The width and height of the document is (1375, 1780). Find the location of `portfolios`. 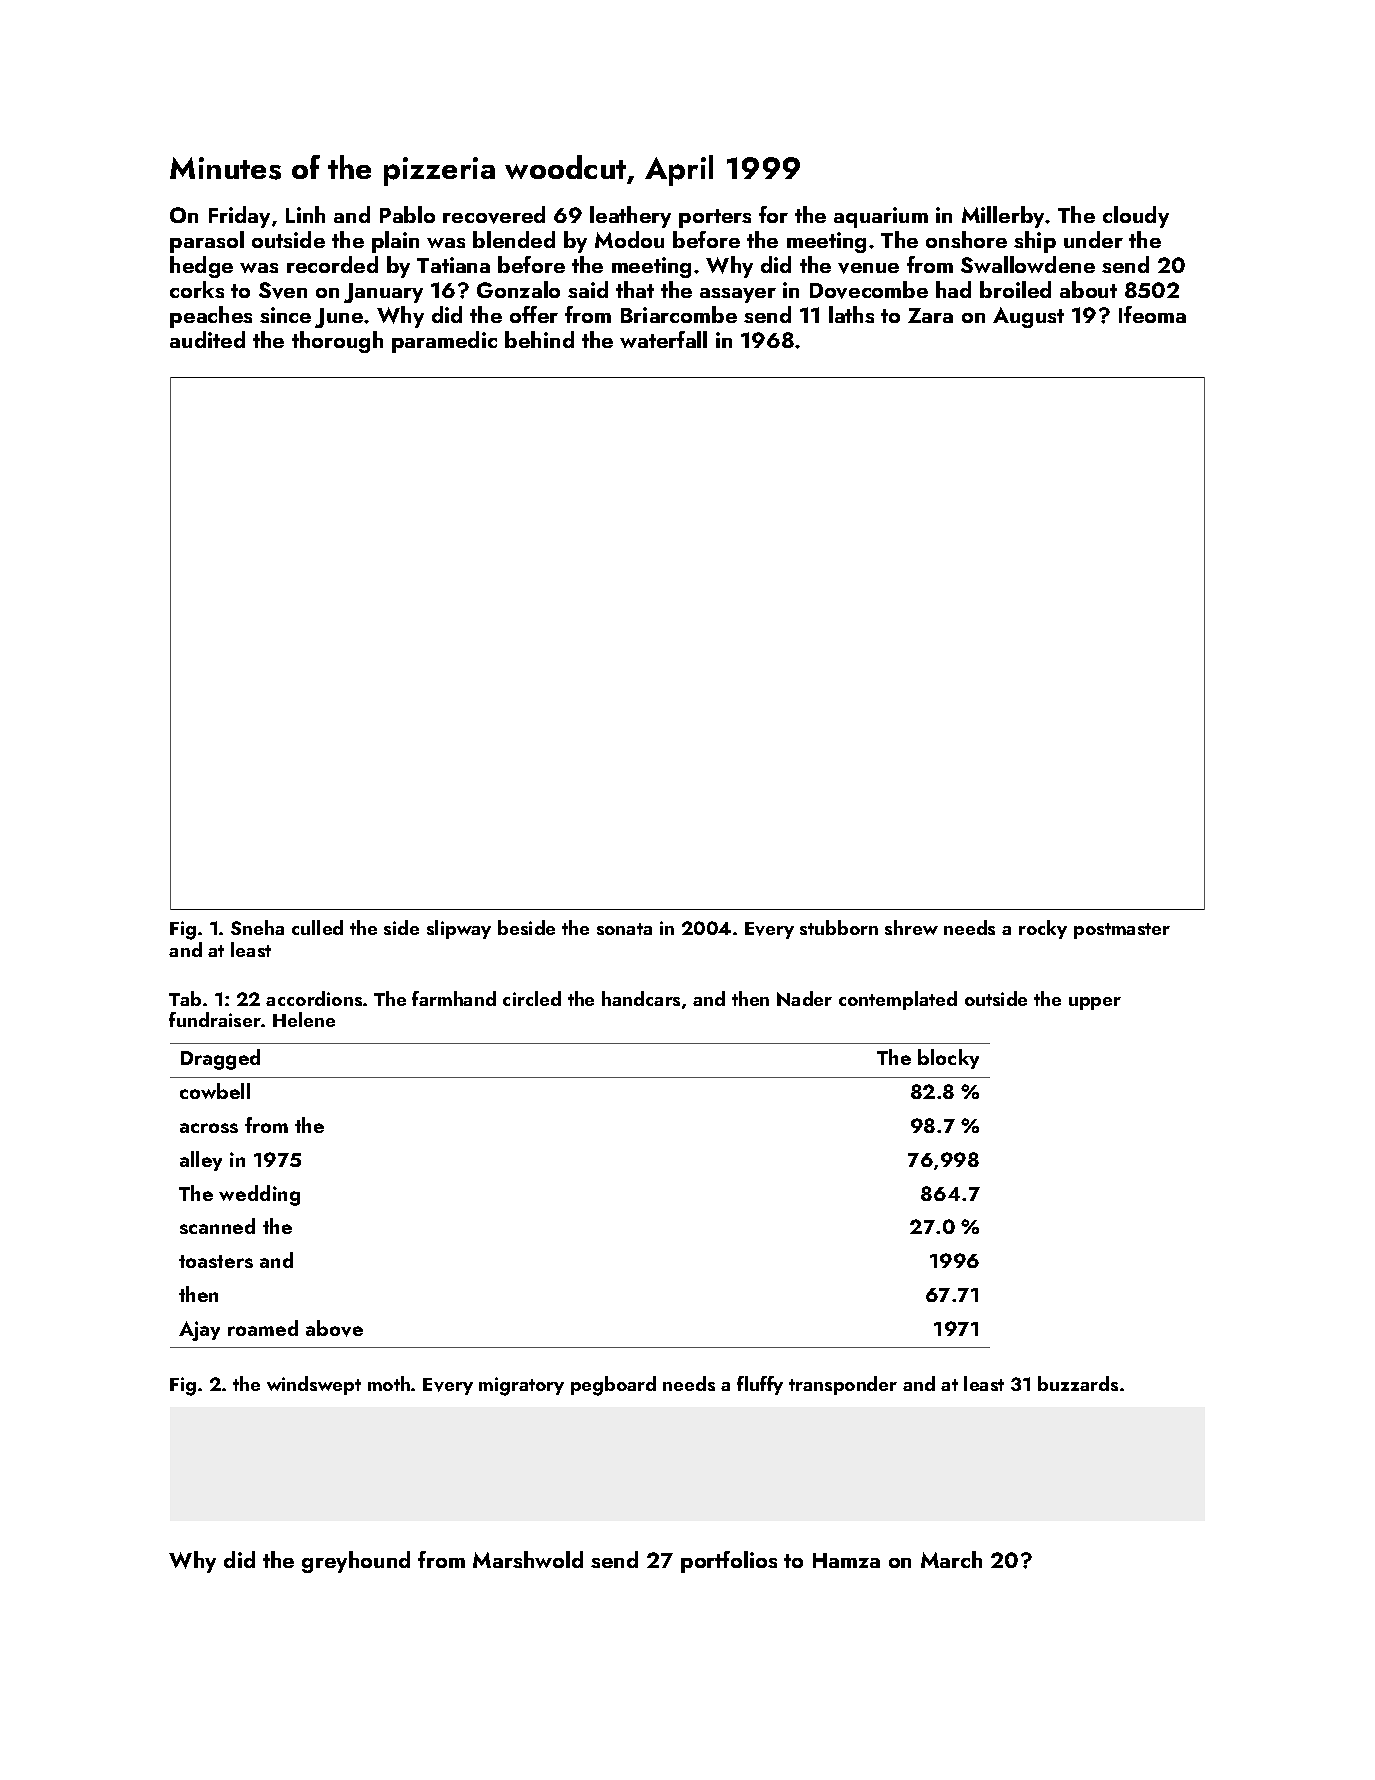

portfolios is located at coordinates (729, 1562).
